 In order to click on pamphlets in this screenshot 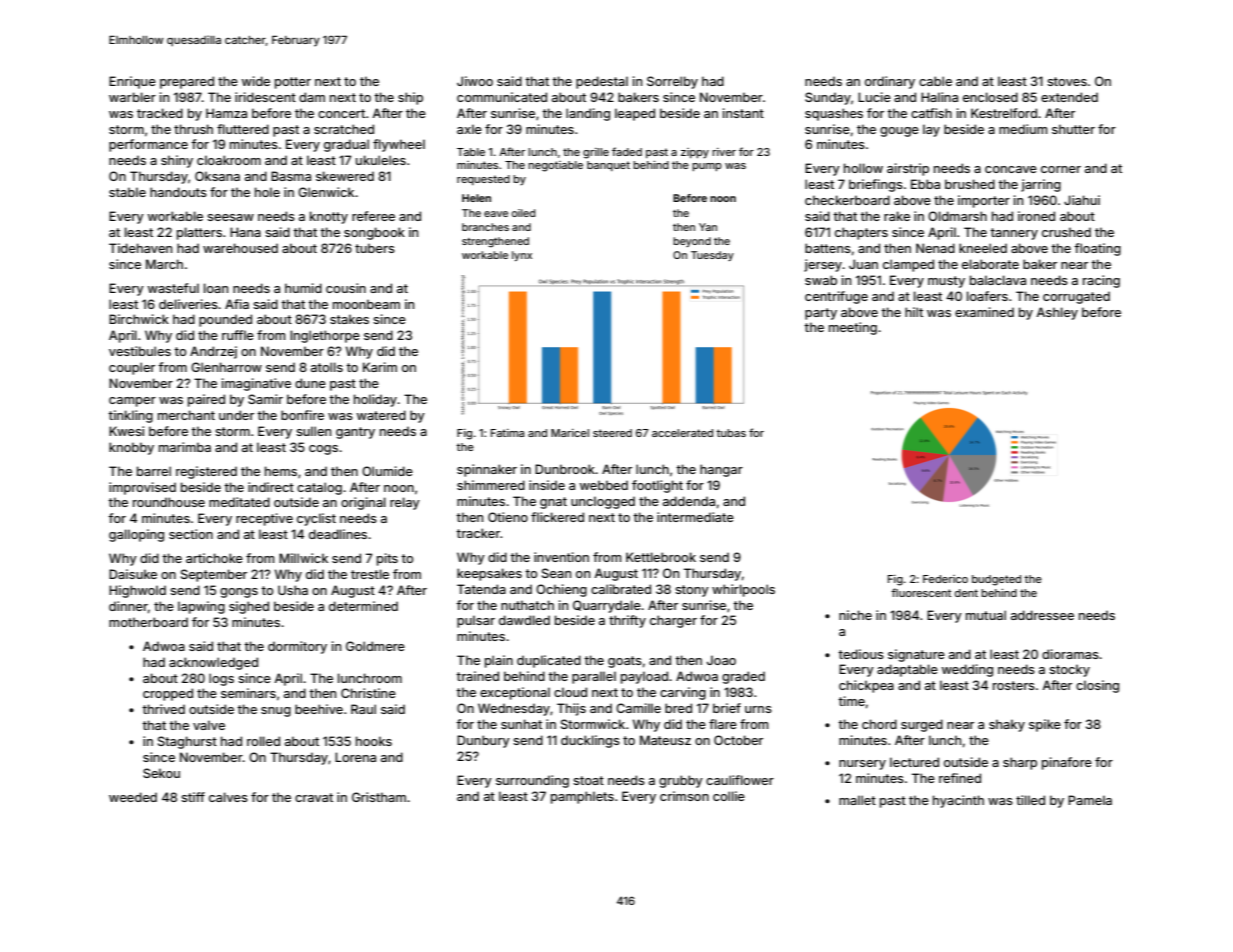, I will do `click(582, 797)`.
